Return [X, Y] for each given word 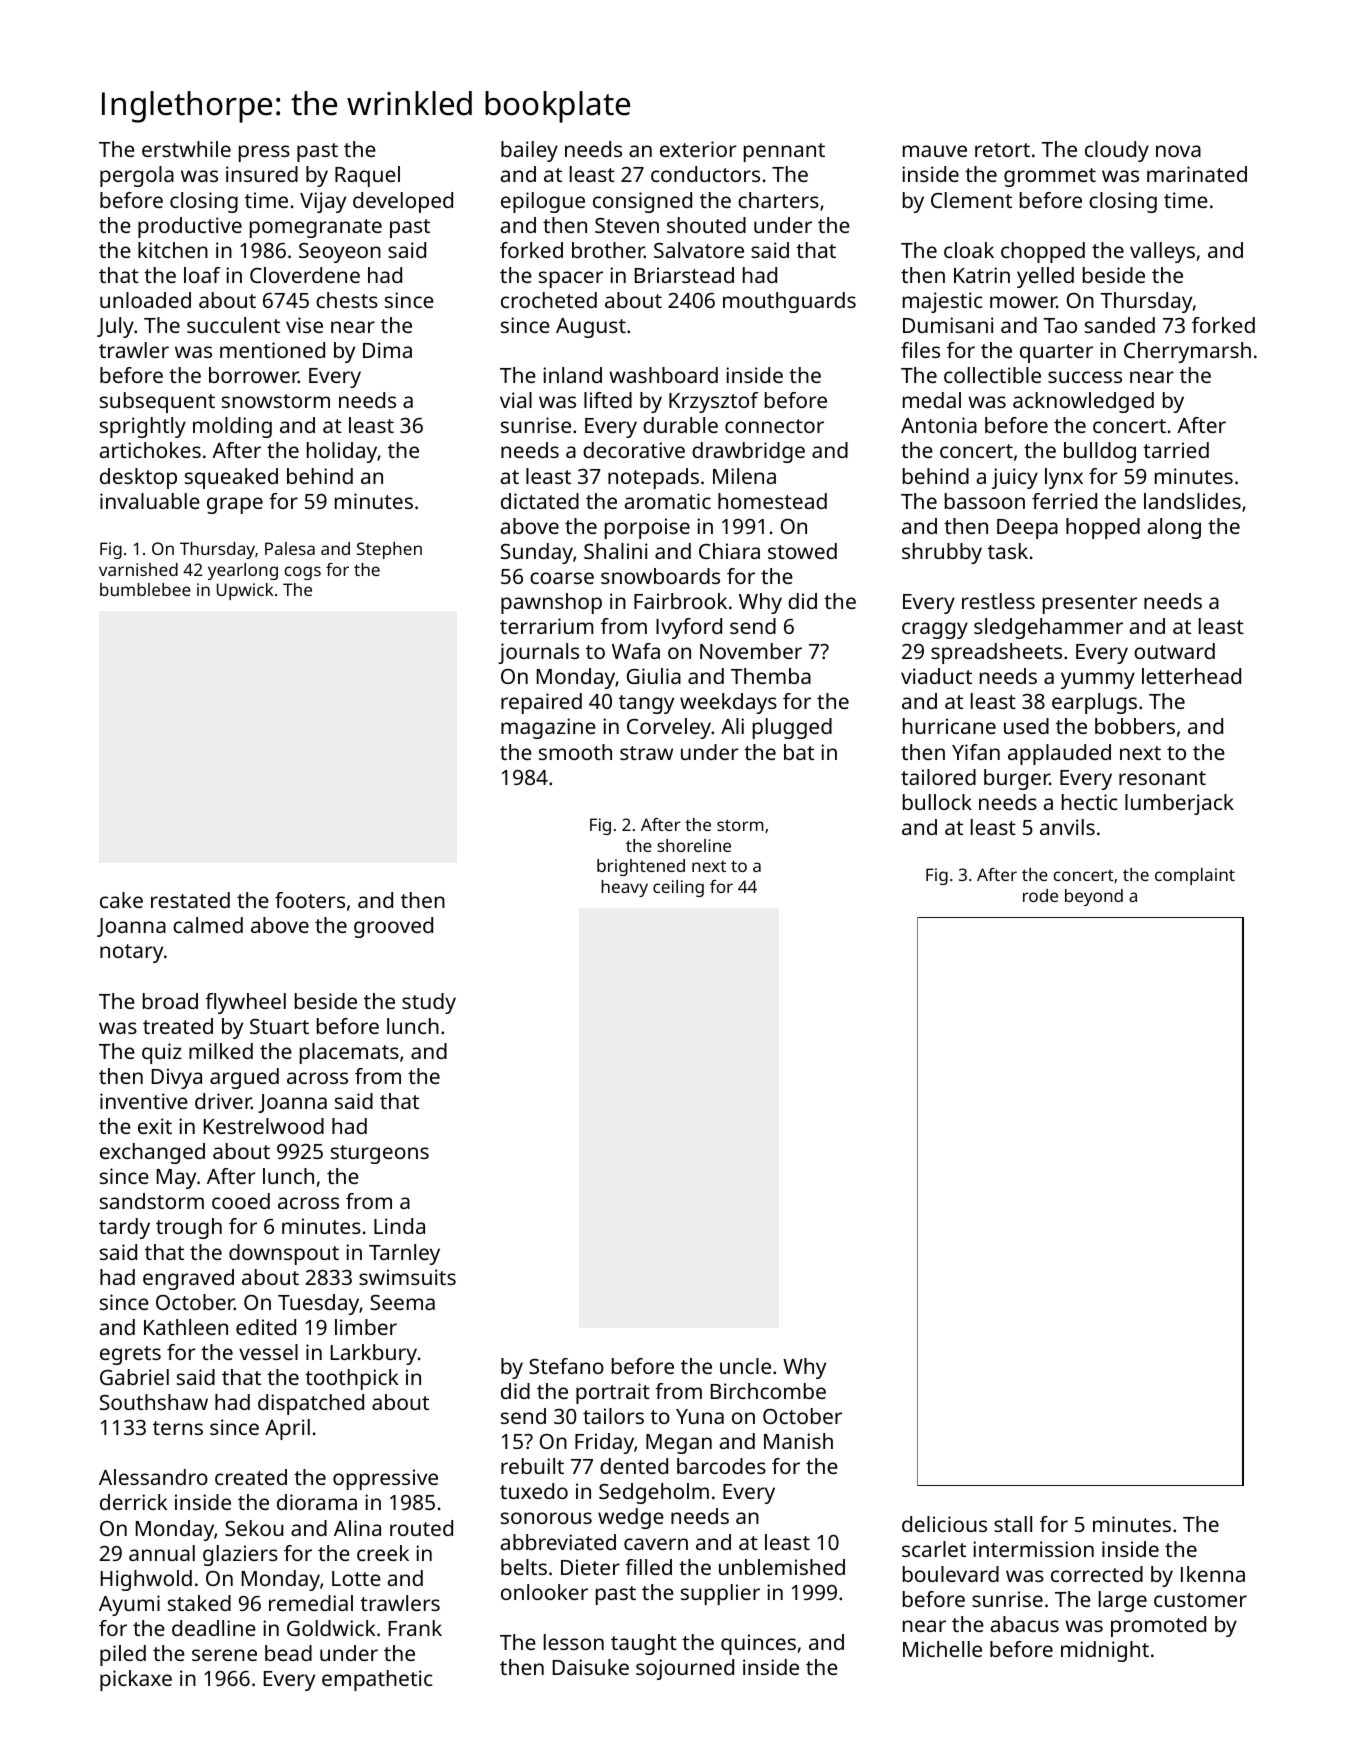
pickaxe [136, 1680]
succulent [233, 325]
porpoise [647, 528]
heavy [624, 888]
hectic [1090, 802]
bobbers [1135, 726]
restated [190, 900]
